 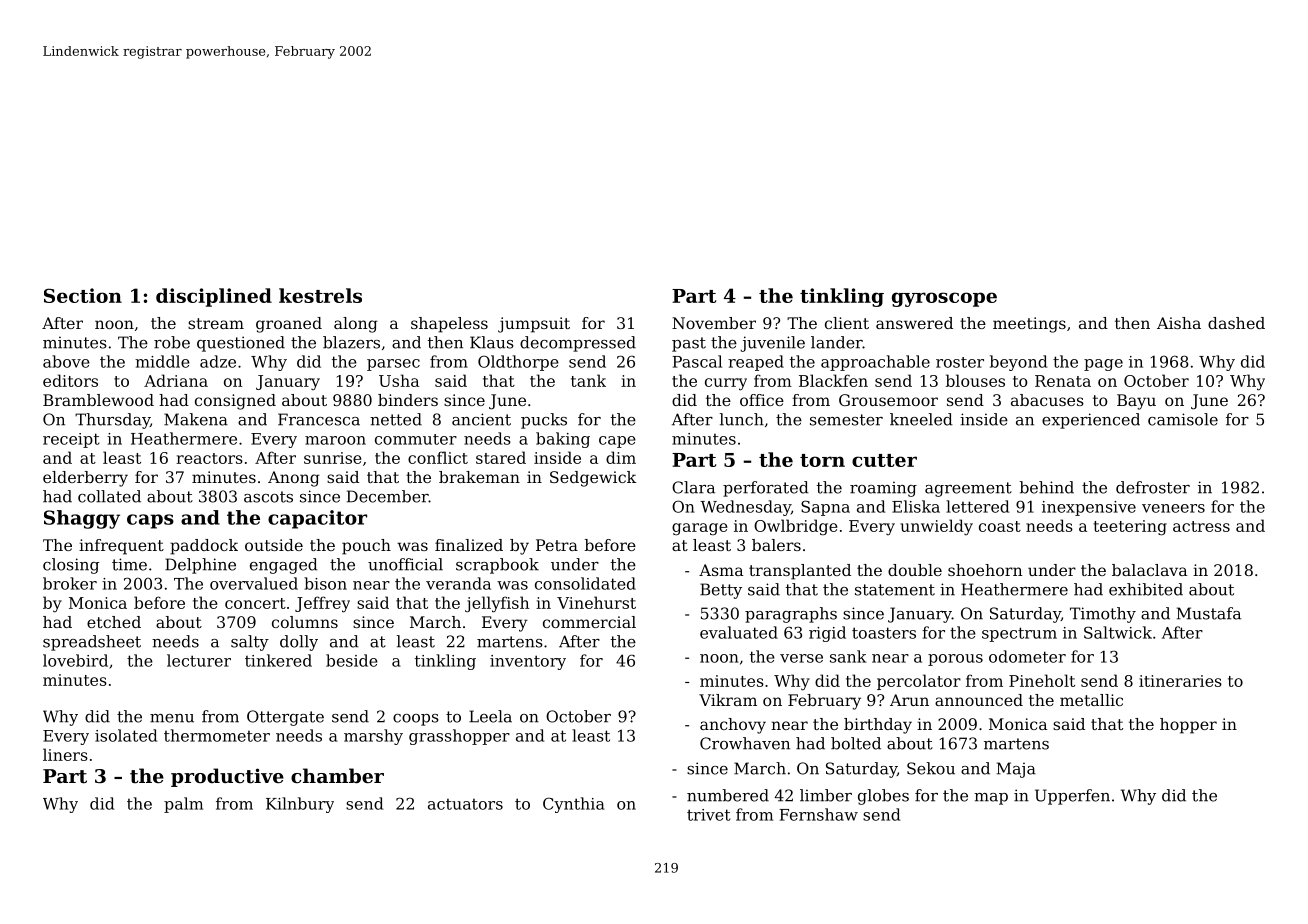 I want to click on disciplined, so click(x=214, y=297).
